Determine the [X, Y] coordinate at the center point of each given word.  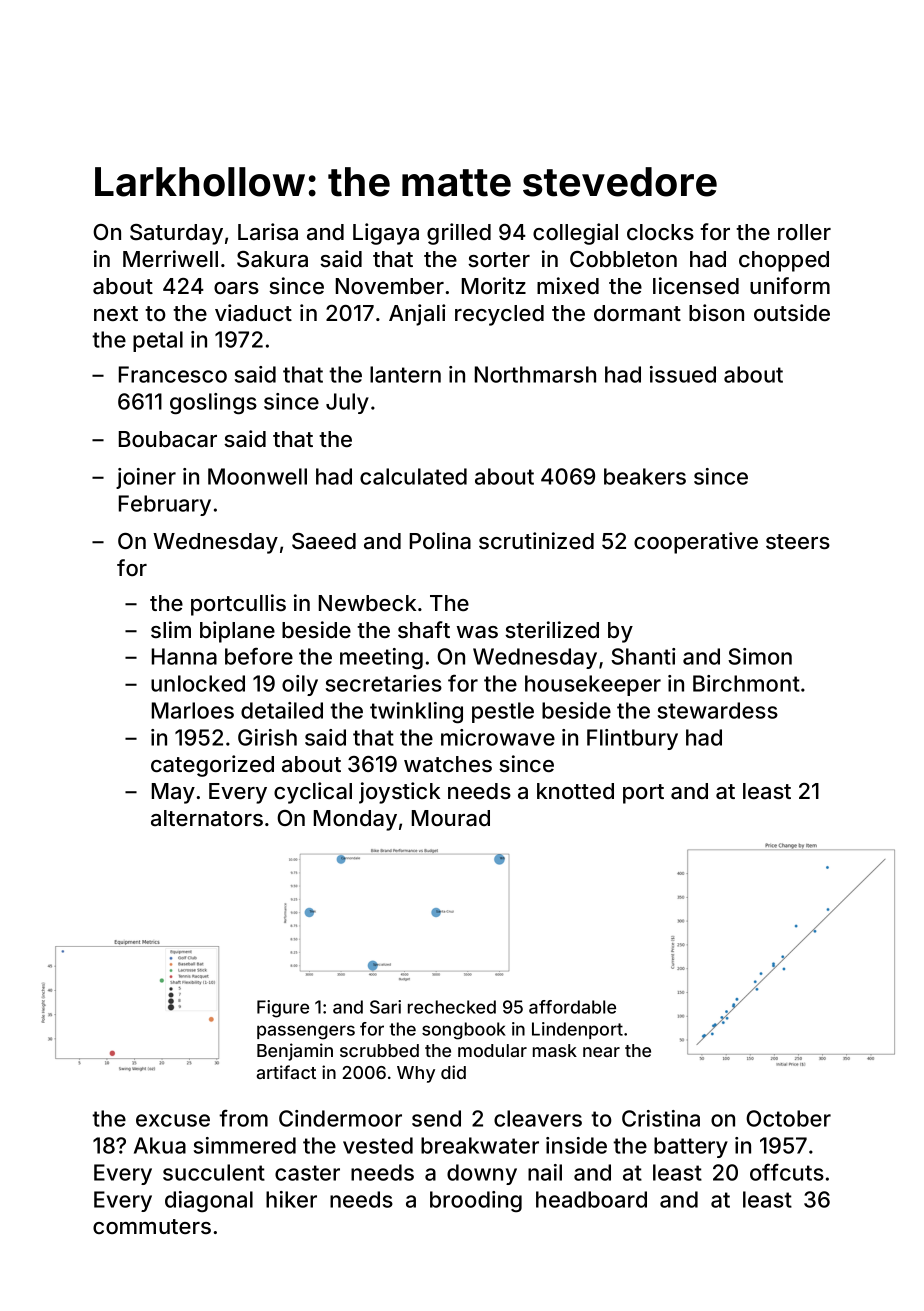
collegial [575, 234]
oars [236, 288]
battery [691, 1147]
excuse [173, 1120]
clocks [660, 232]
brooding [476, 1201]
